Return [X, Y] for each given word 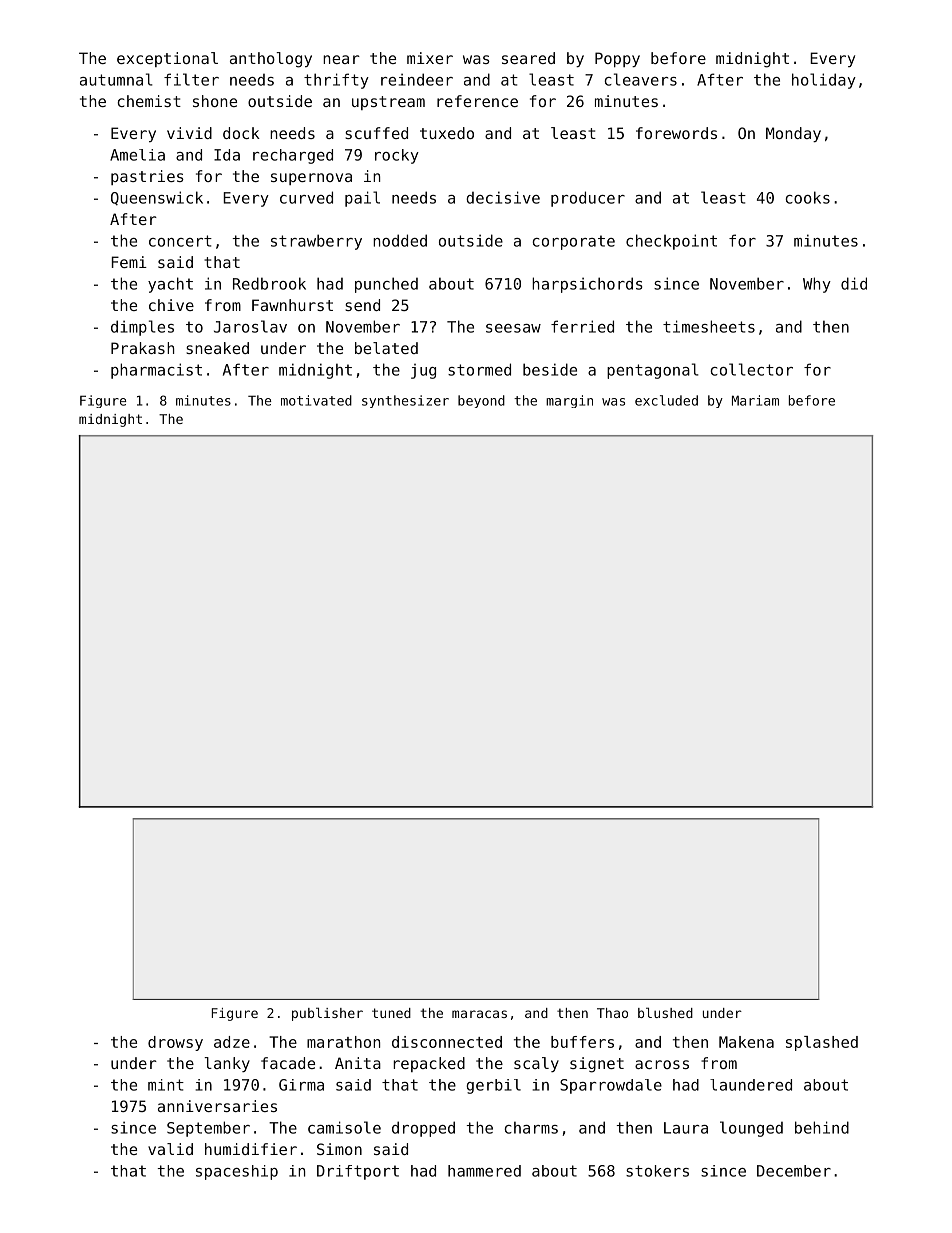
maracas [479, 1014]
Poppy [617, 59]
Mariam [755, 400]
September [208, 1129]
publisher [327, 1014]
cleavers [641, 79]
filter [191, 79]
